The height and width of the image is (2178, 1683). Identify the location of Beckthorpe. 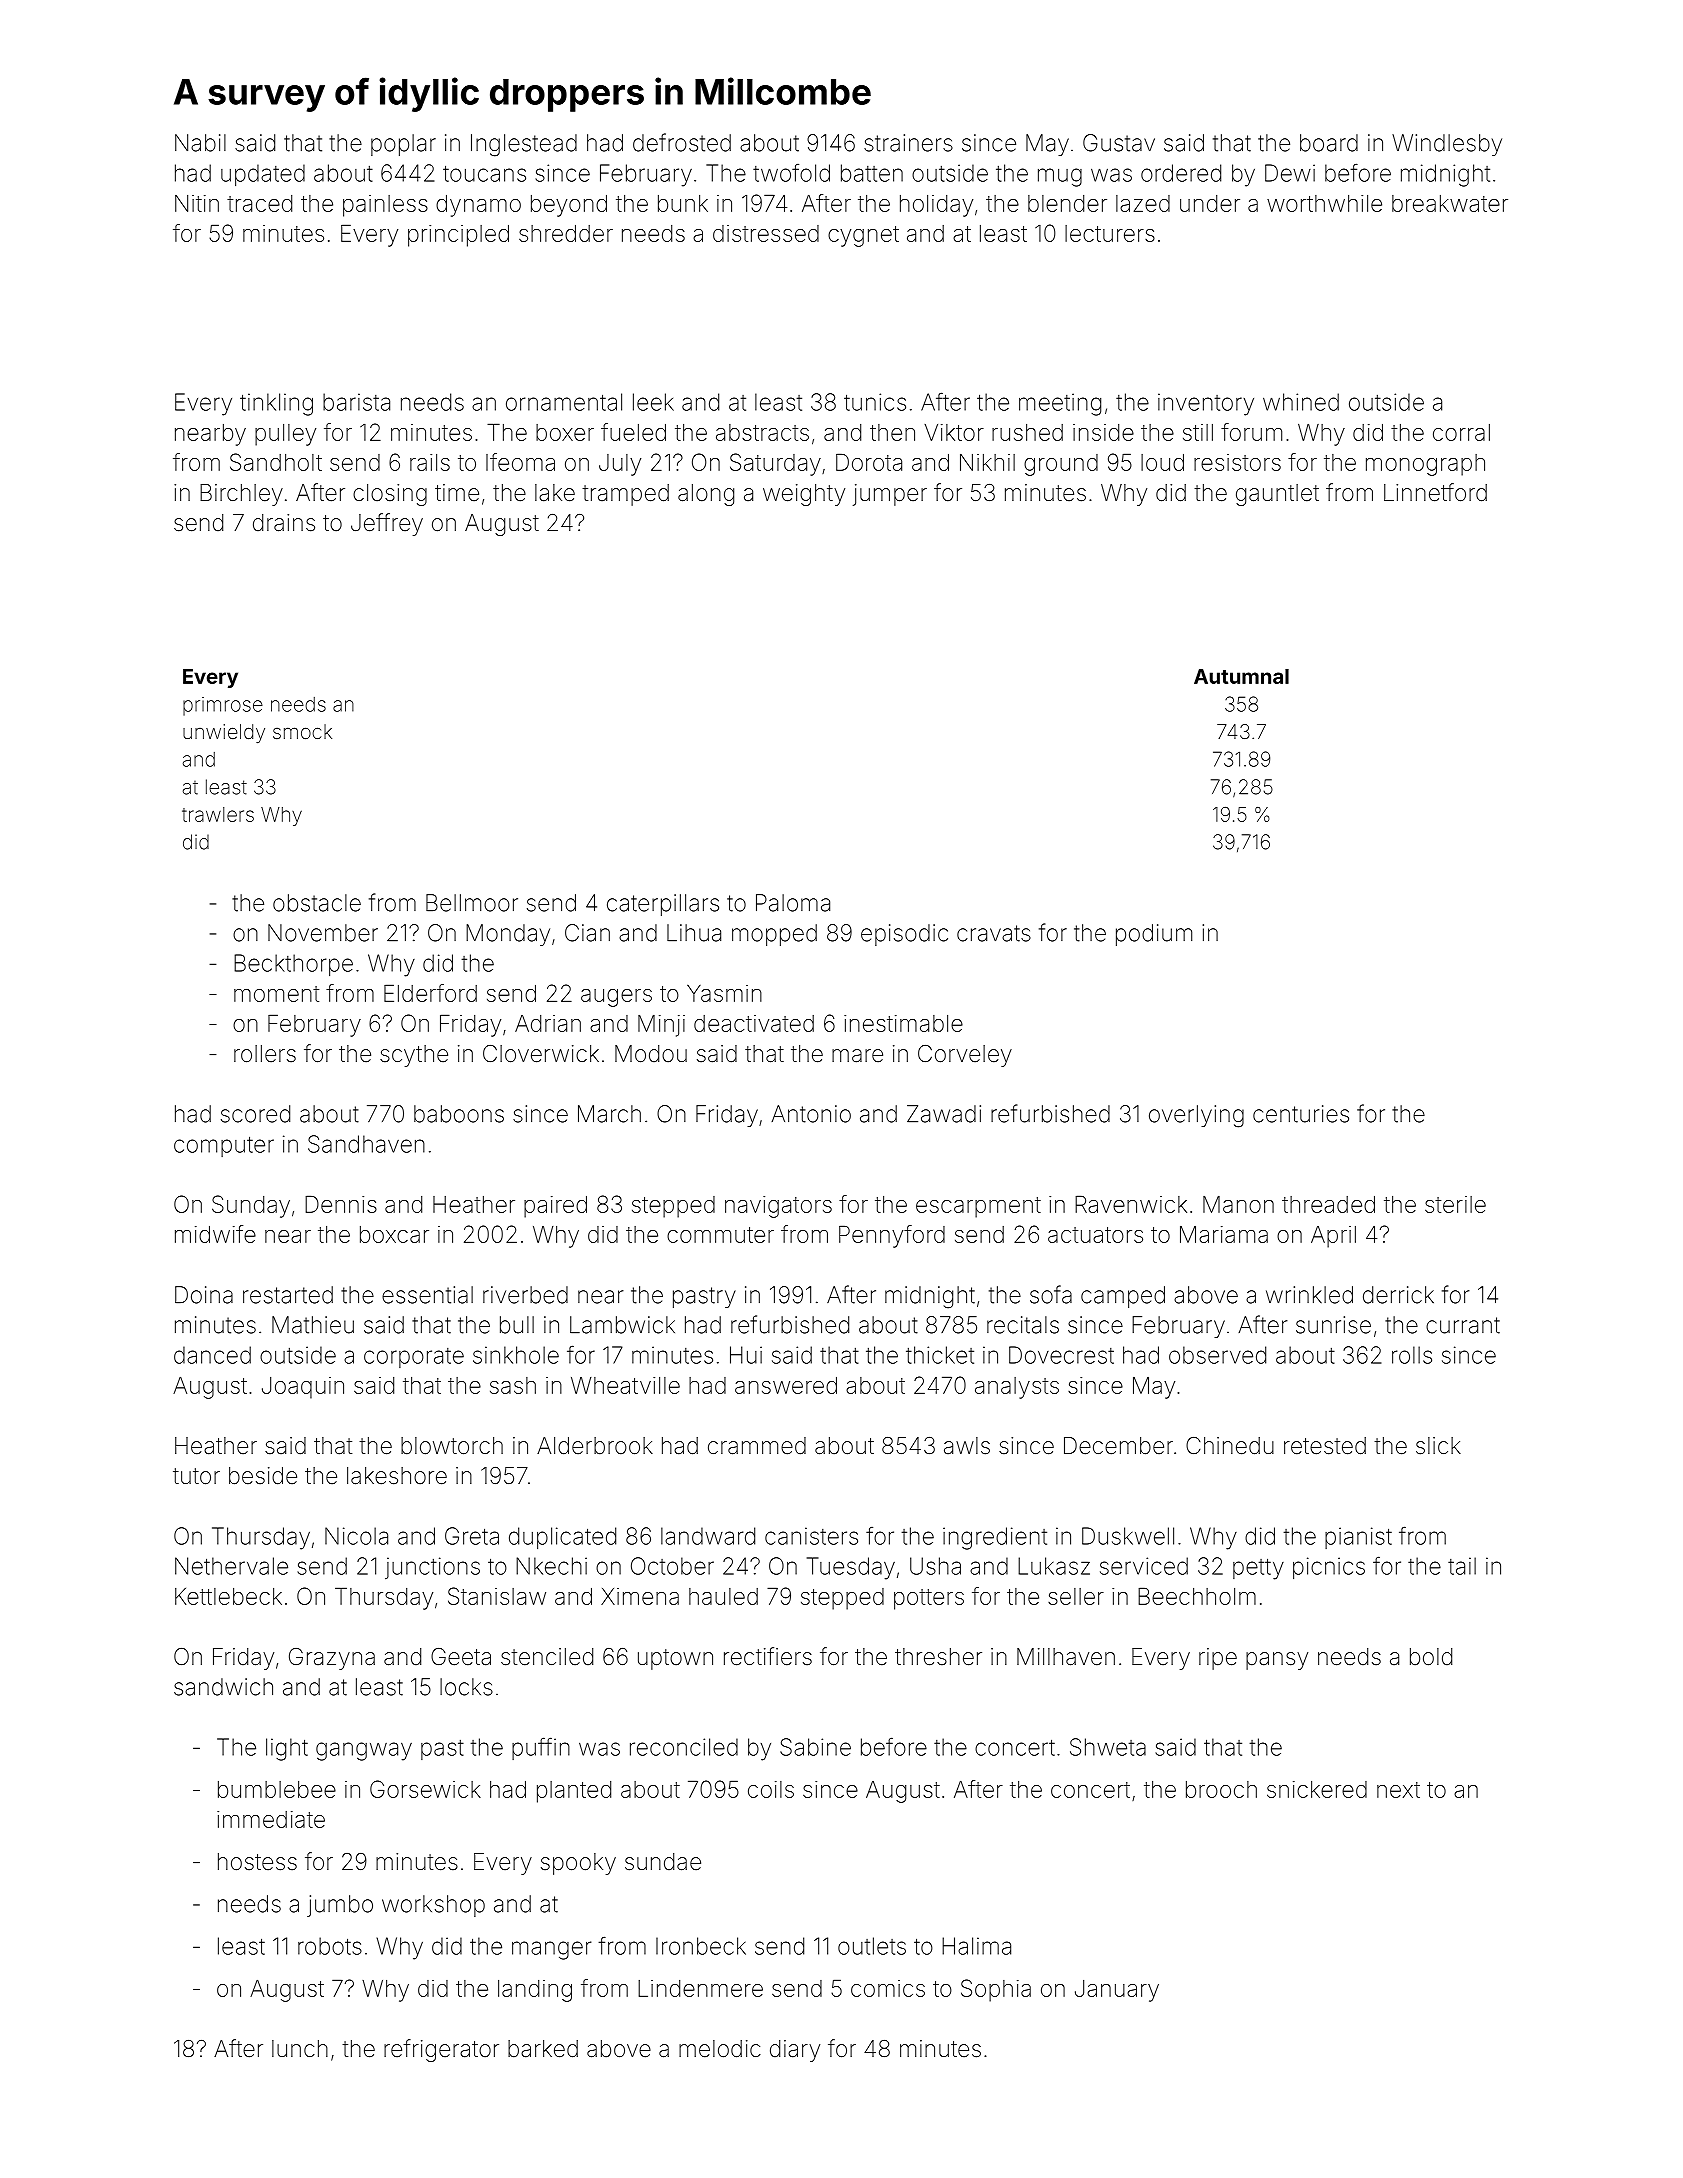
(293, 965).
